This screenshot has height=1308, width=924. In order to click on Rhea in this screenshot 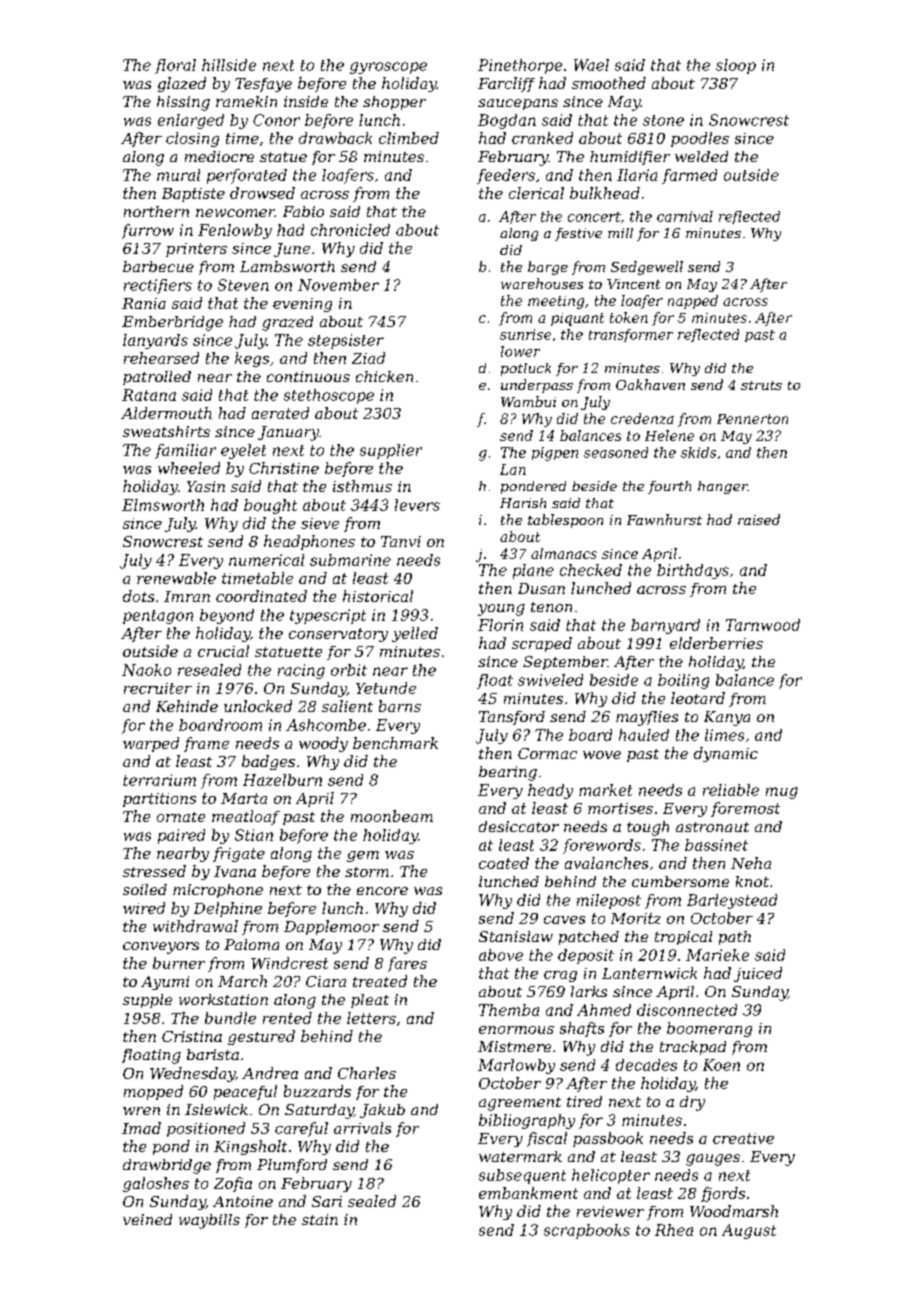, I will do `click(674, 1230)`.
